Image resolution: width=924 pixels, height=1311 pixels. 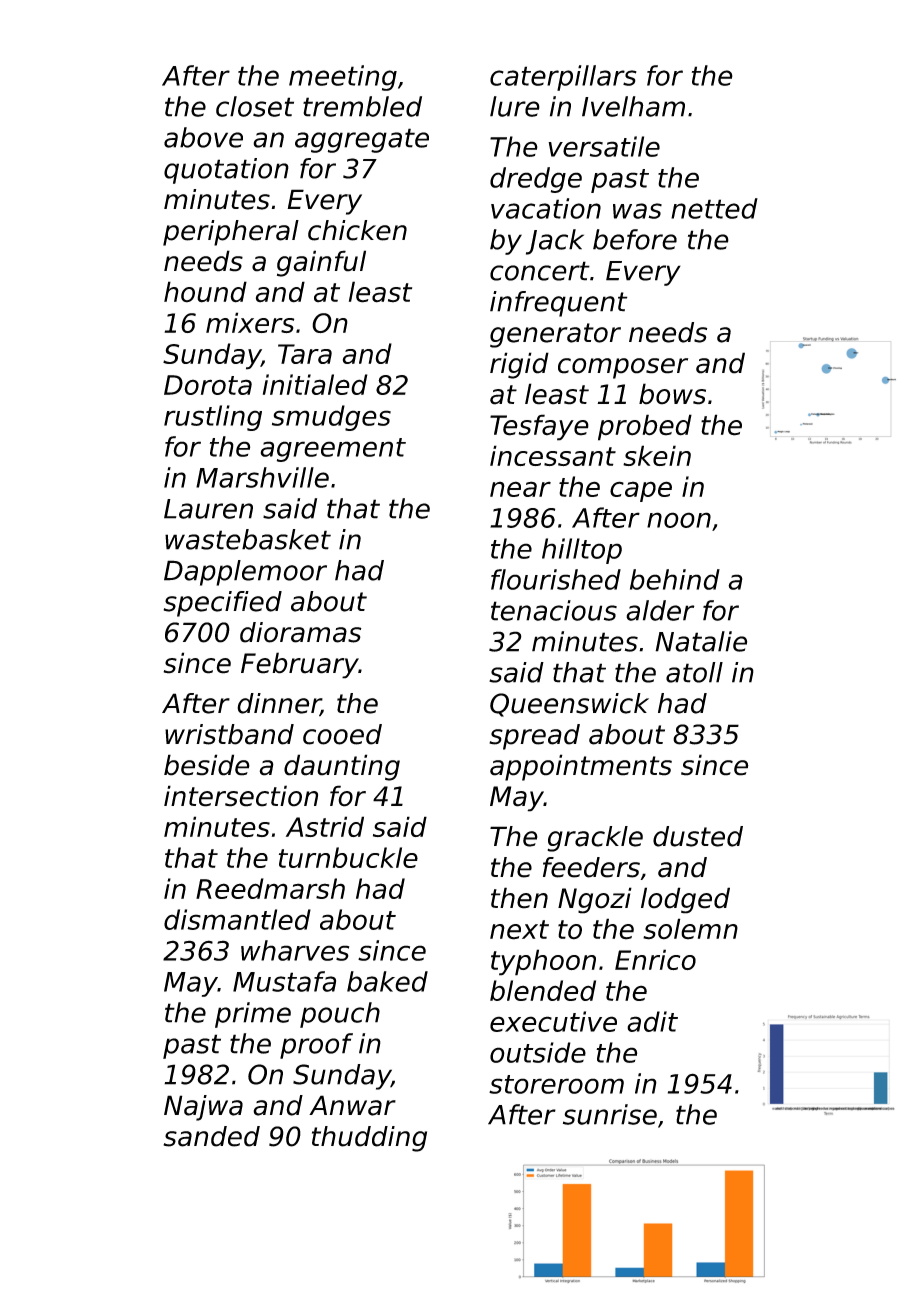 I want to click on probed, so click(x=645, y=427).
